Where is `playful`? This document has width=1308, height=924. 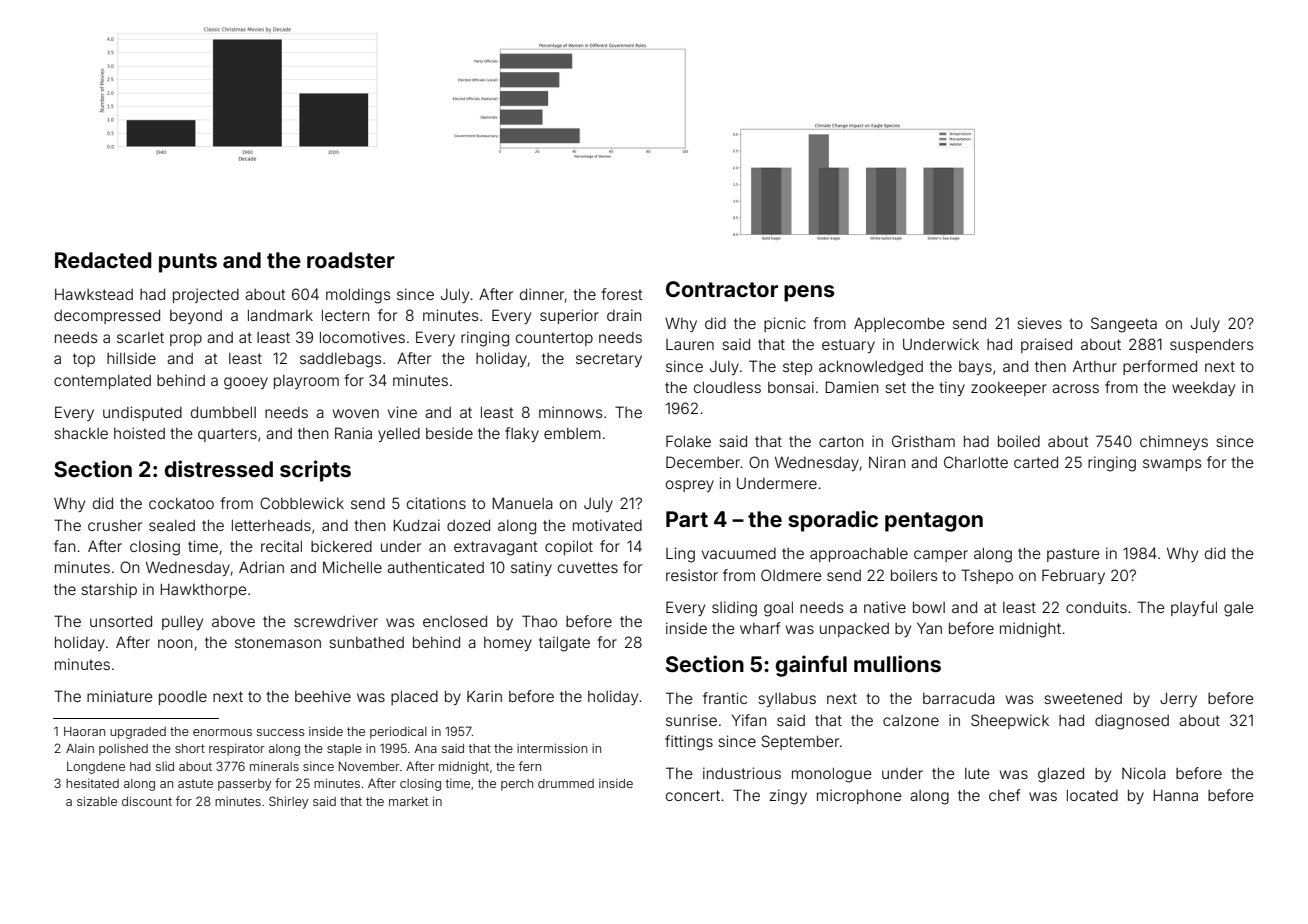 playful is located at coordinates (1194, 608).
